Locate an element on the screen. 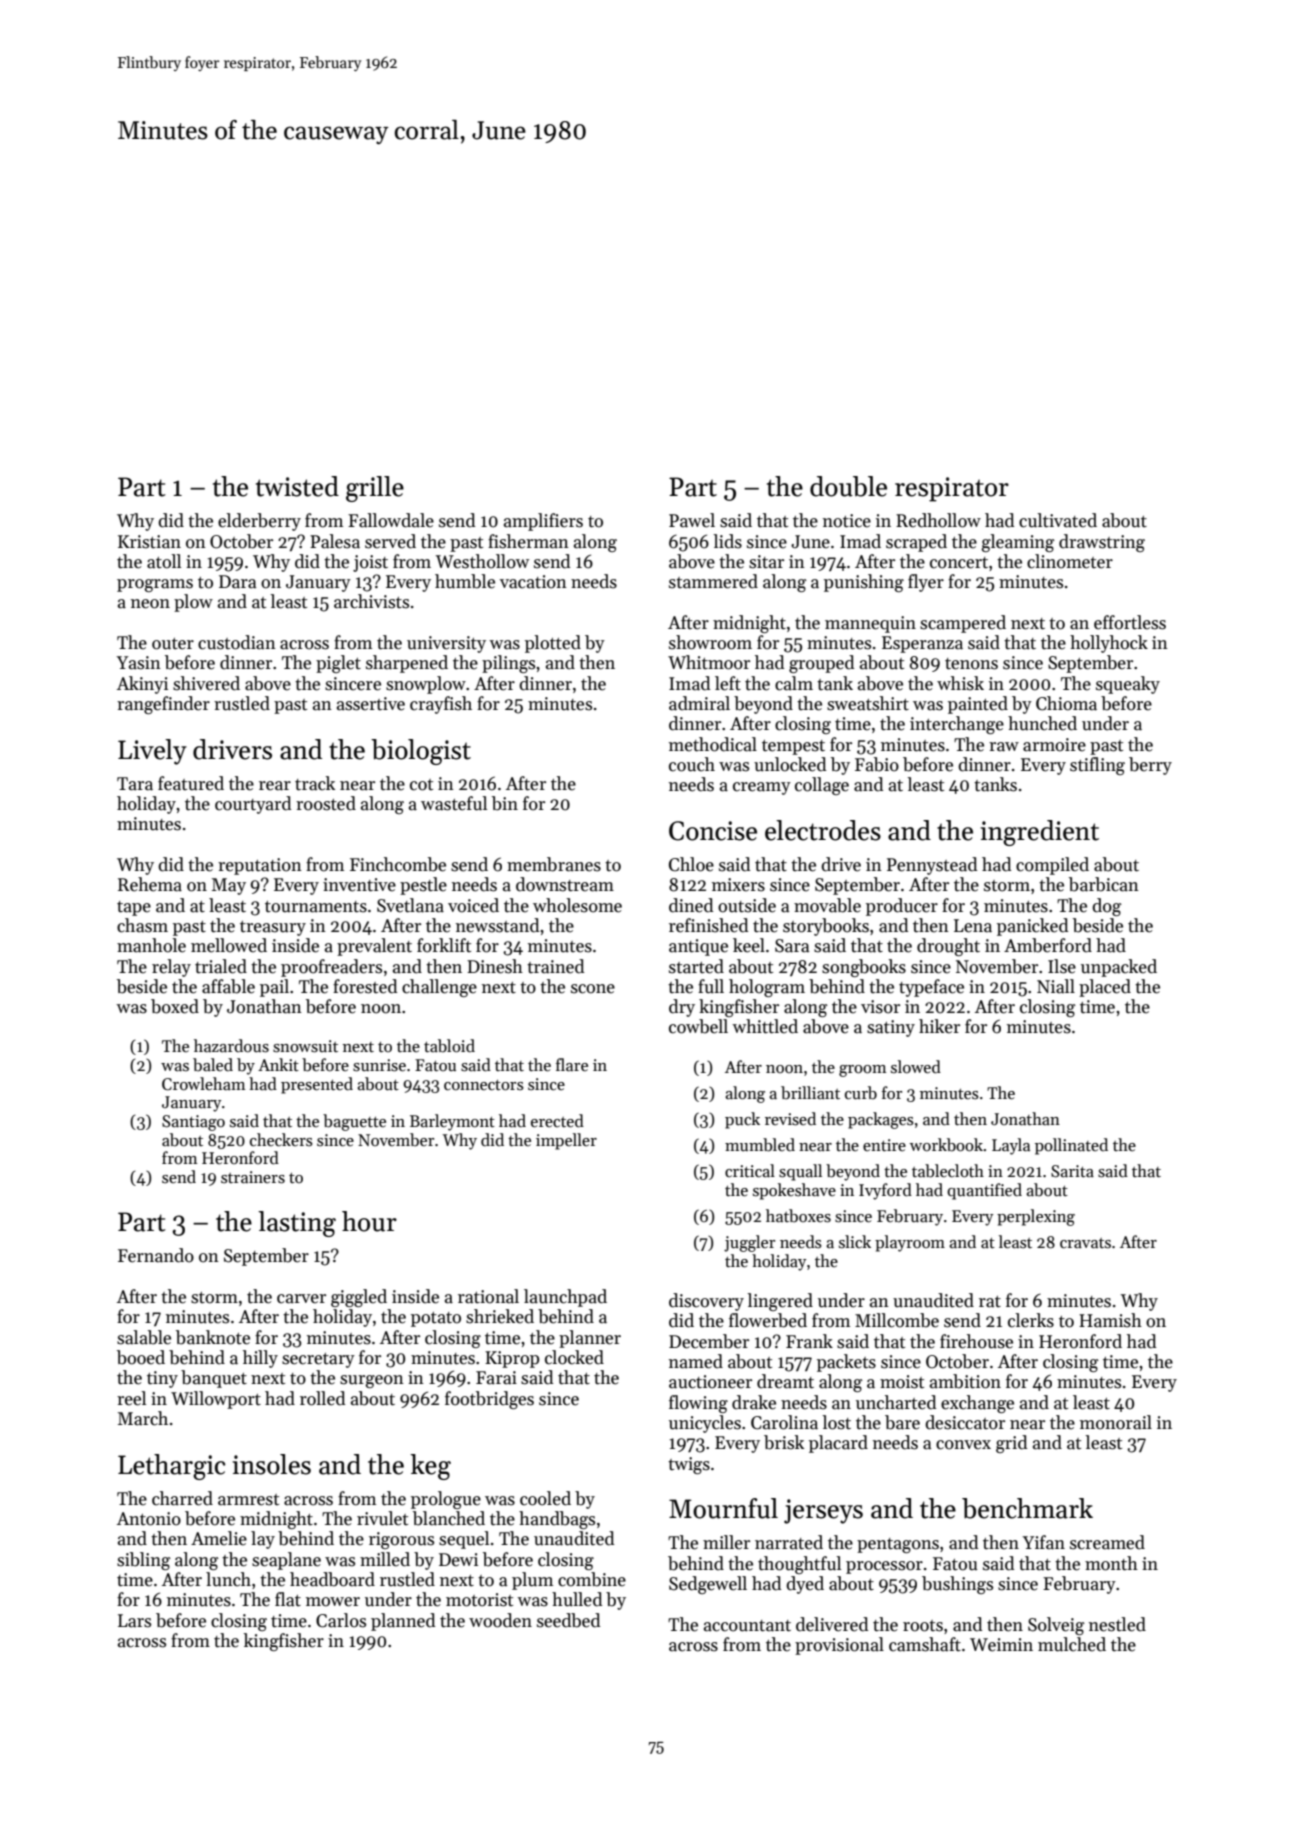 The width and height of the screenshot is (1297, 1834). Santiago is located at coordinates (193, 1123).
